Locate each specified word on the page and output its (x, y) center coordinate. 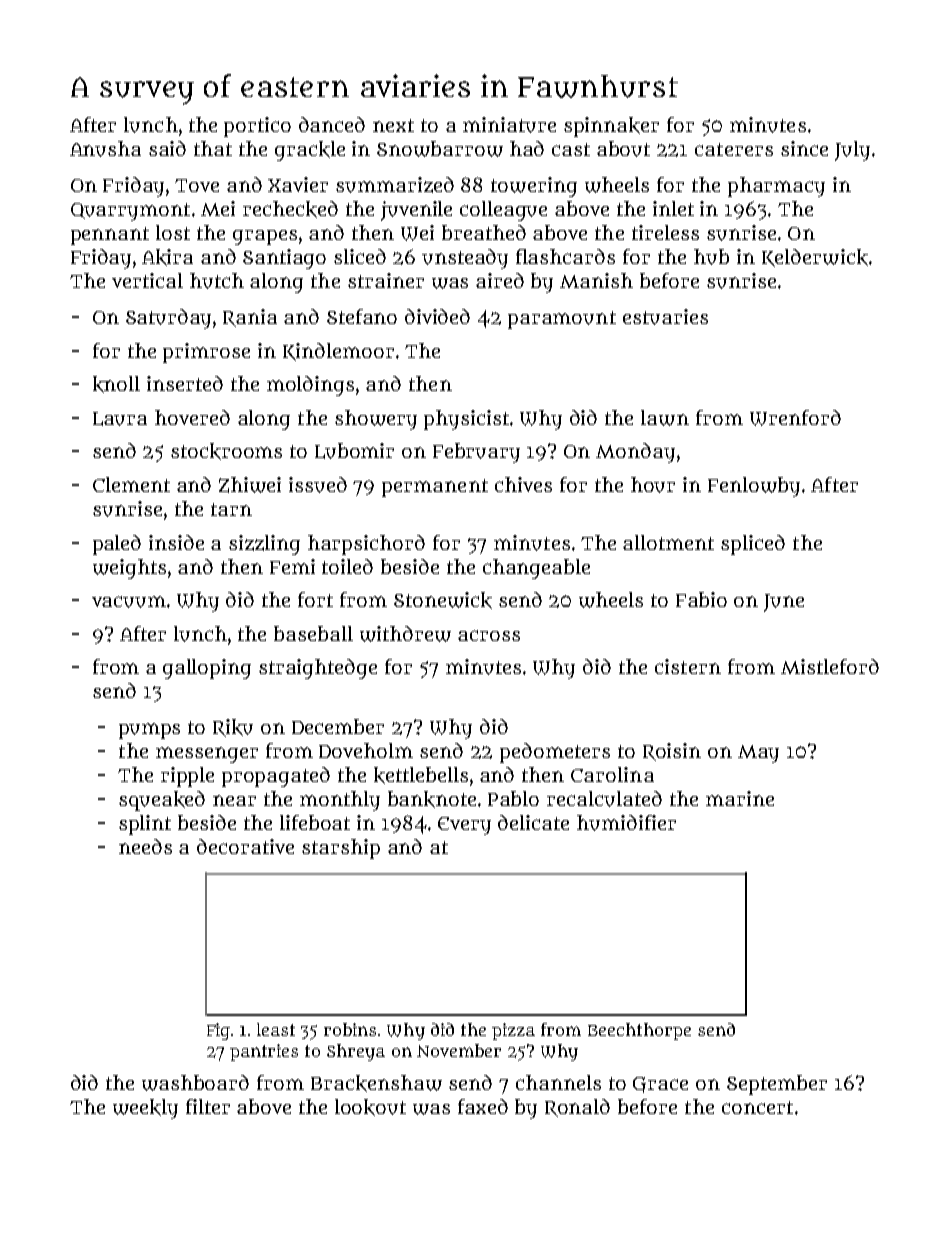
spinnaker (611, 127)
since (804, 148)
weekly (145, 1109)
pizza (513, 1031)
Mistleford (830, 666)
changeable (536, 569)
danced (332, 124)
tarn (231, 509)
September (777, 1085)
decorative (245, 846)
